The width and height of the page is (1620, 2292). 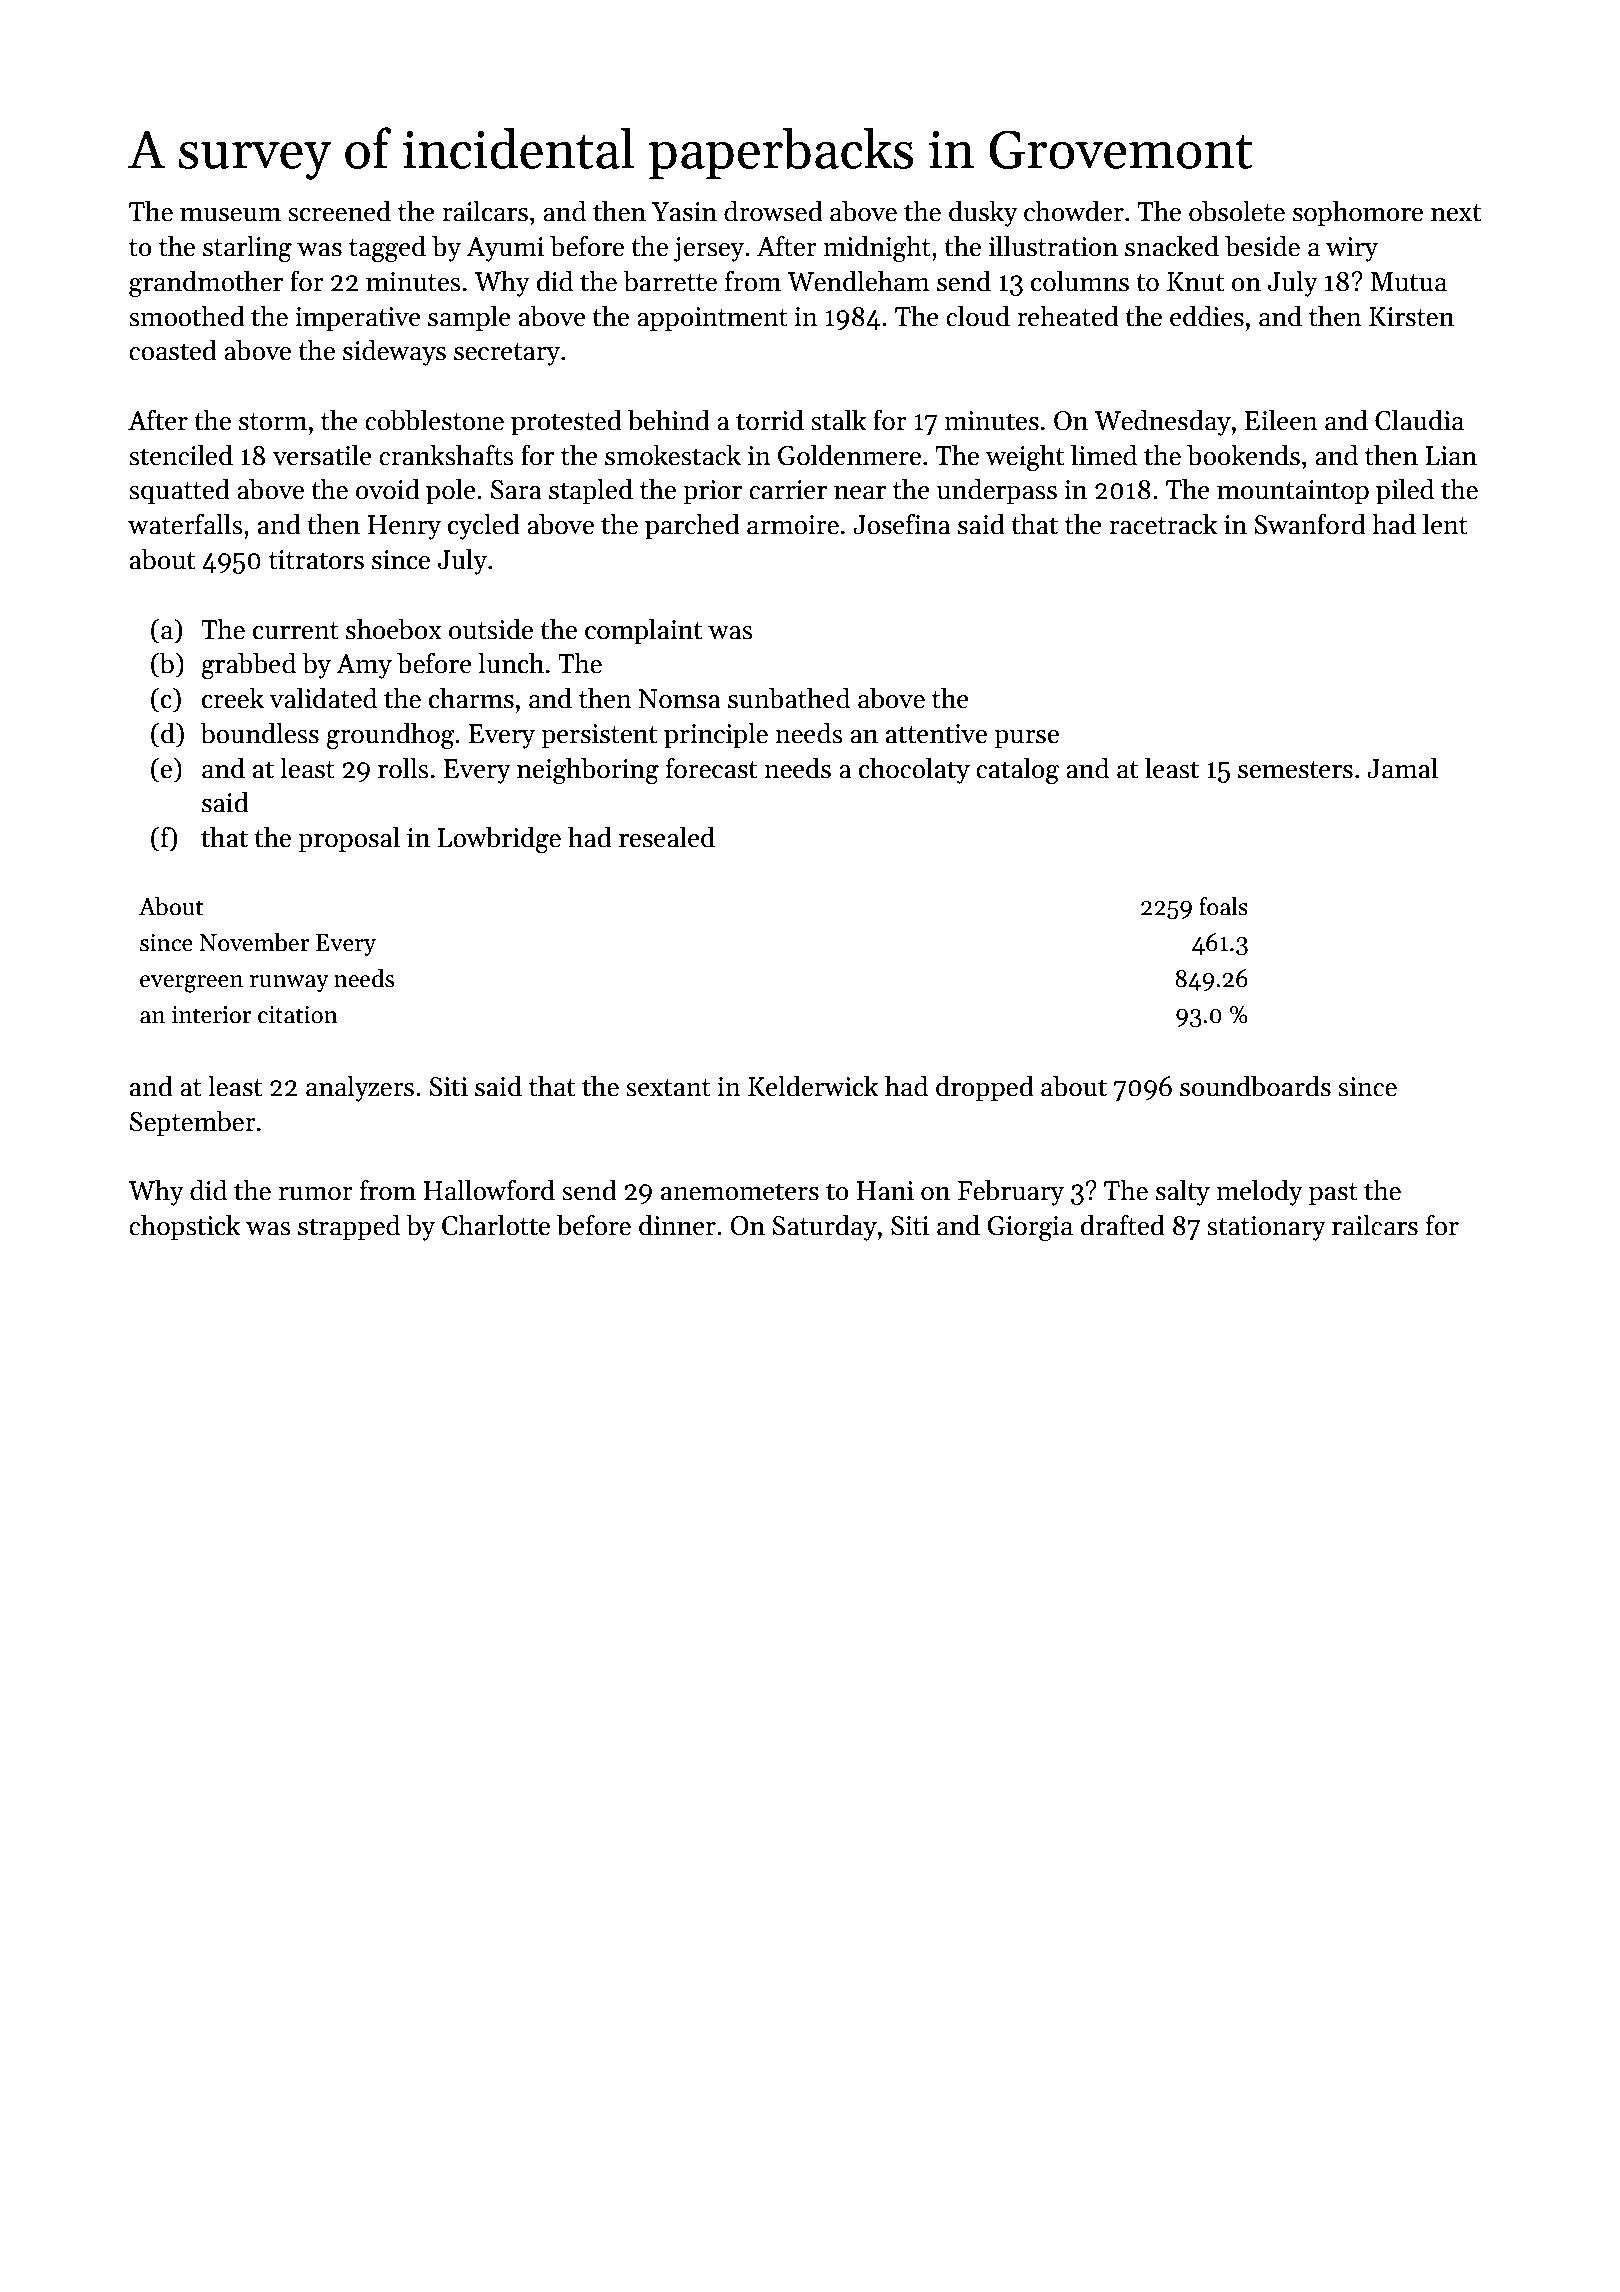 What do you see at coordinates (247, 248) in the page?
I see `starling` at bounding box center [247, 248].
